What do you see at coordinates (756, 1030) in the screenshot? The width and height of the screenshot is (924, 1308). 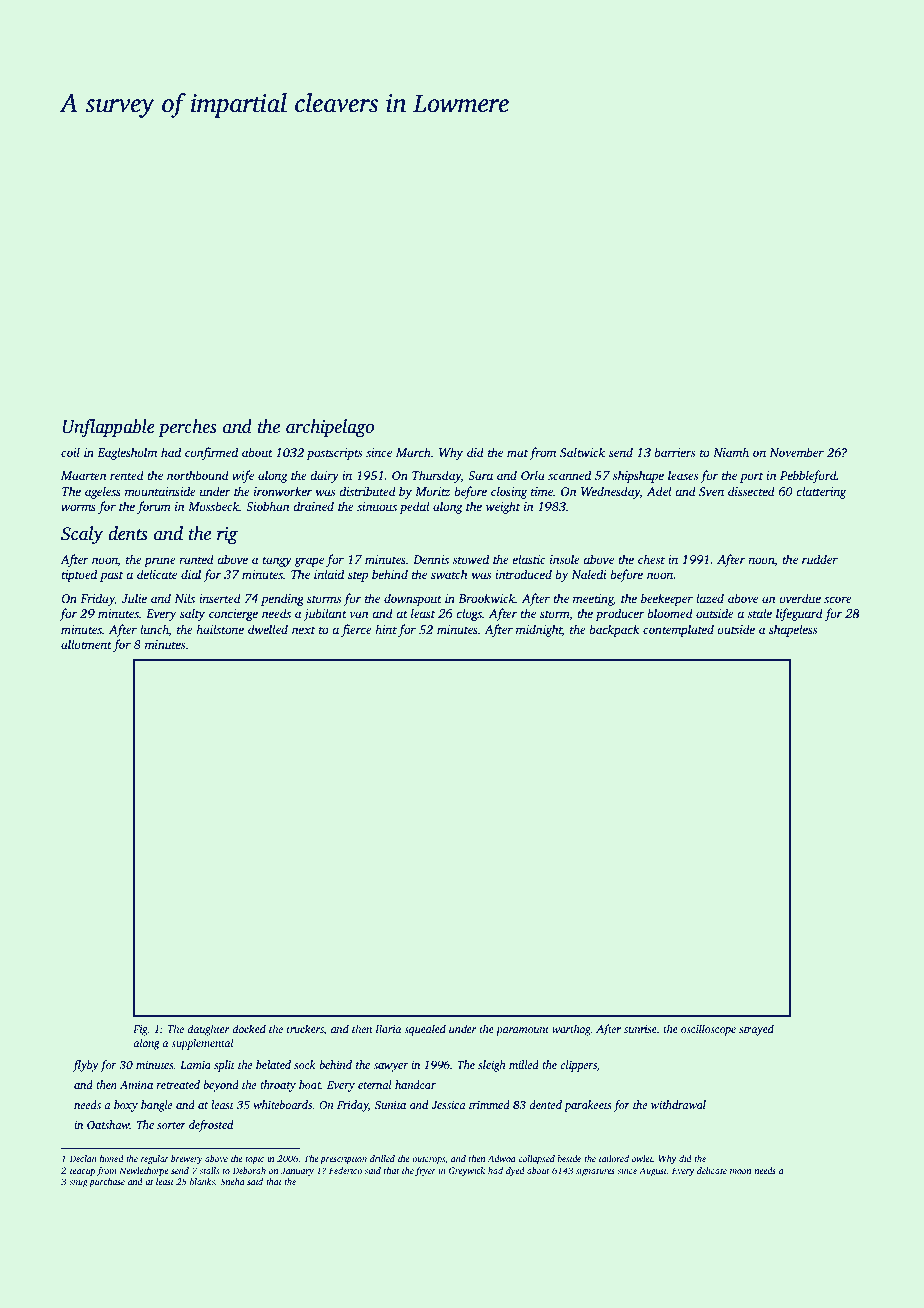 I see `strayed` at bounding box center [756, 1030].
